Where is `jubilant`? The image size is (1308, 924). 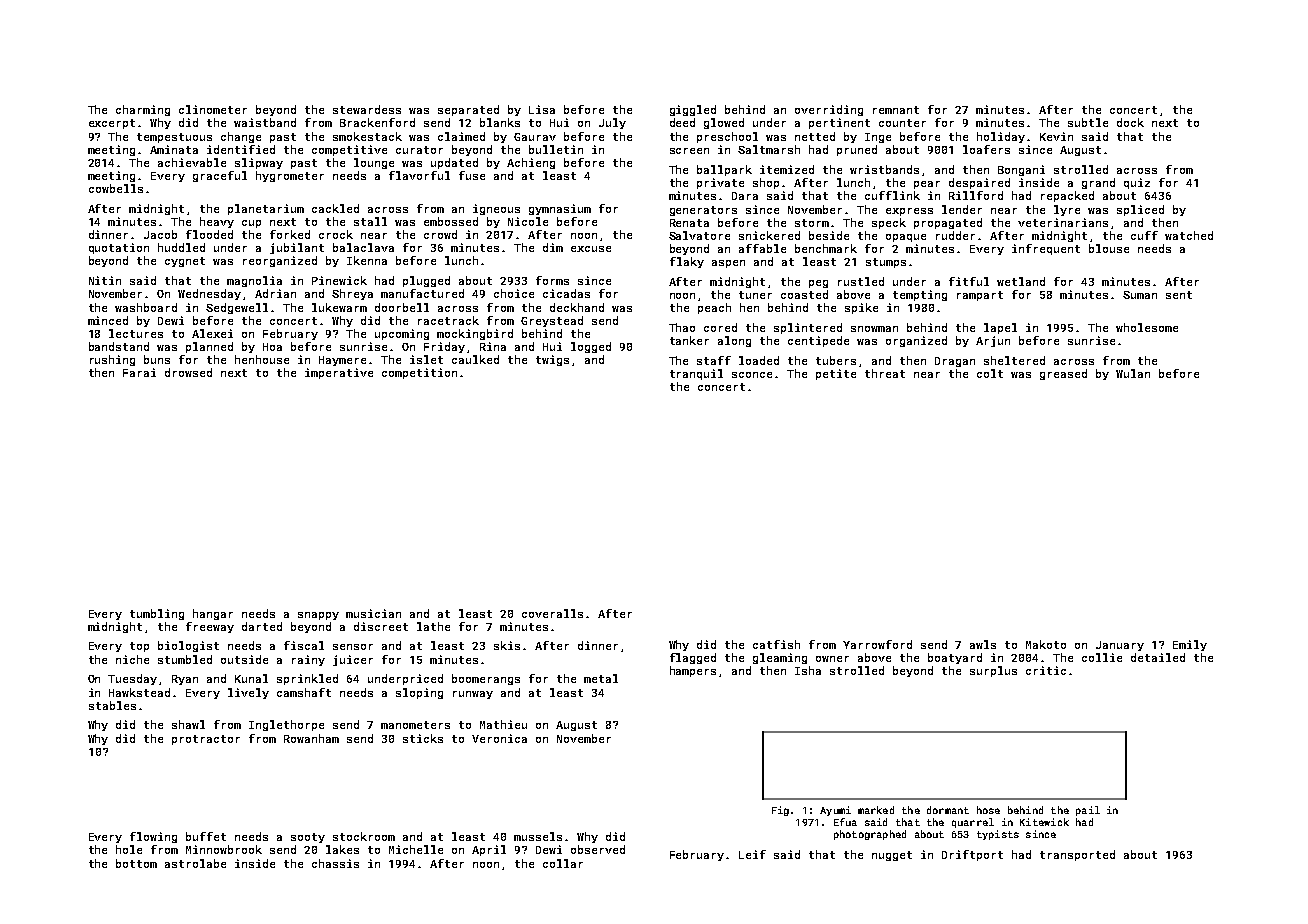 jubilant is located at coordinates (297, 248).
